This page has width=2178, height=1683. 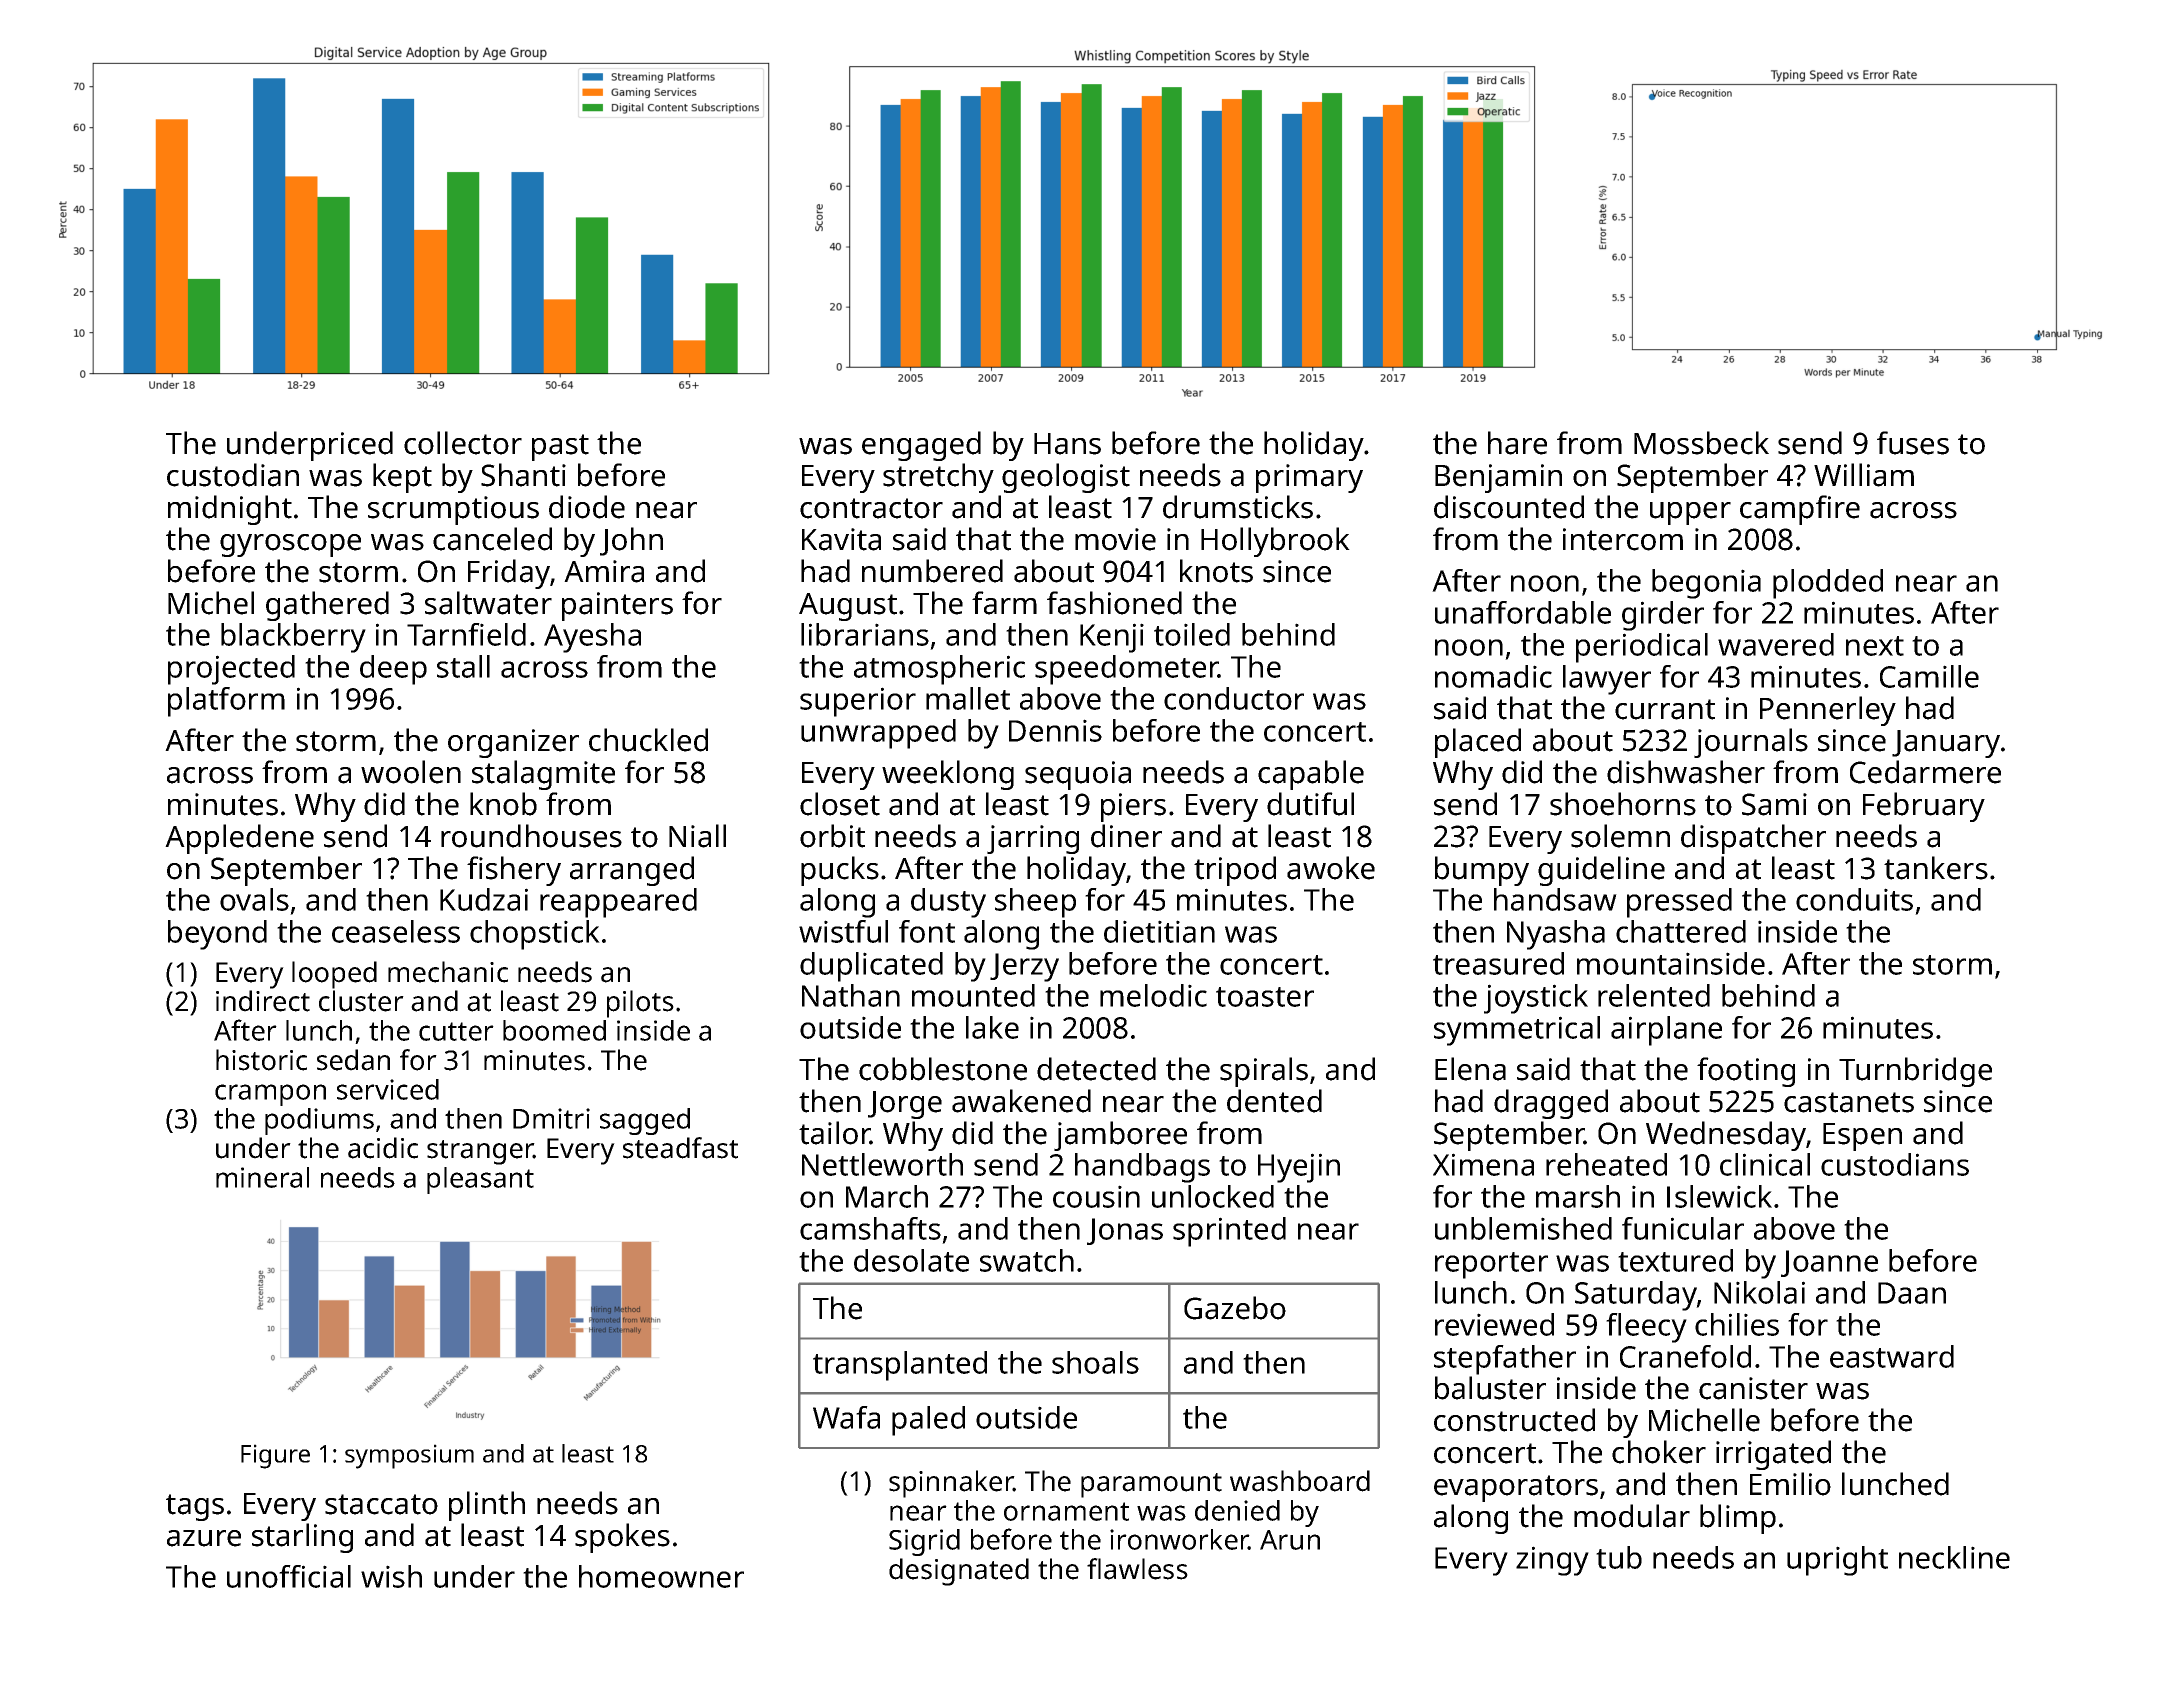 What do you see at coordinates (1552, 1561) in the page?
I see `zingy` at bounding box center [1552, 1561].
